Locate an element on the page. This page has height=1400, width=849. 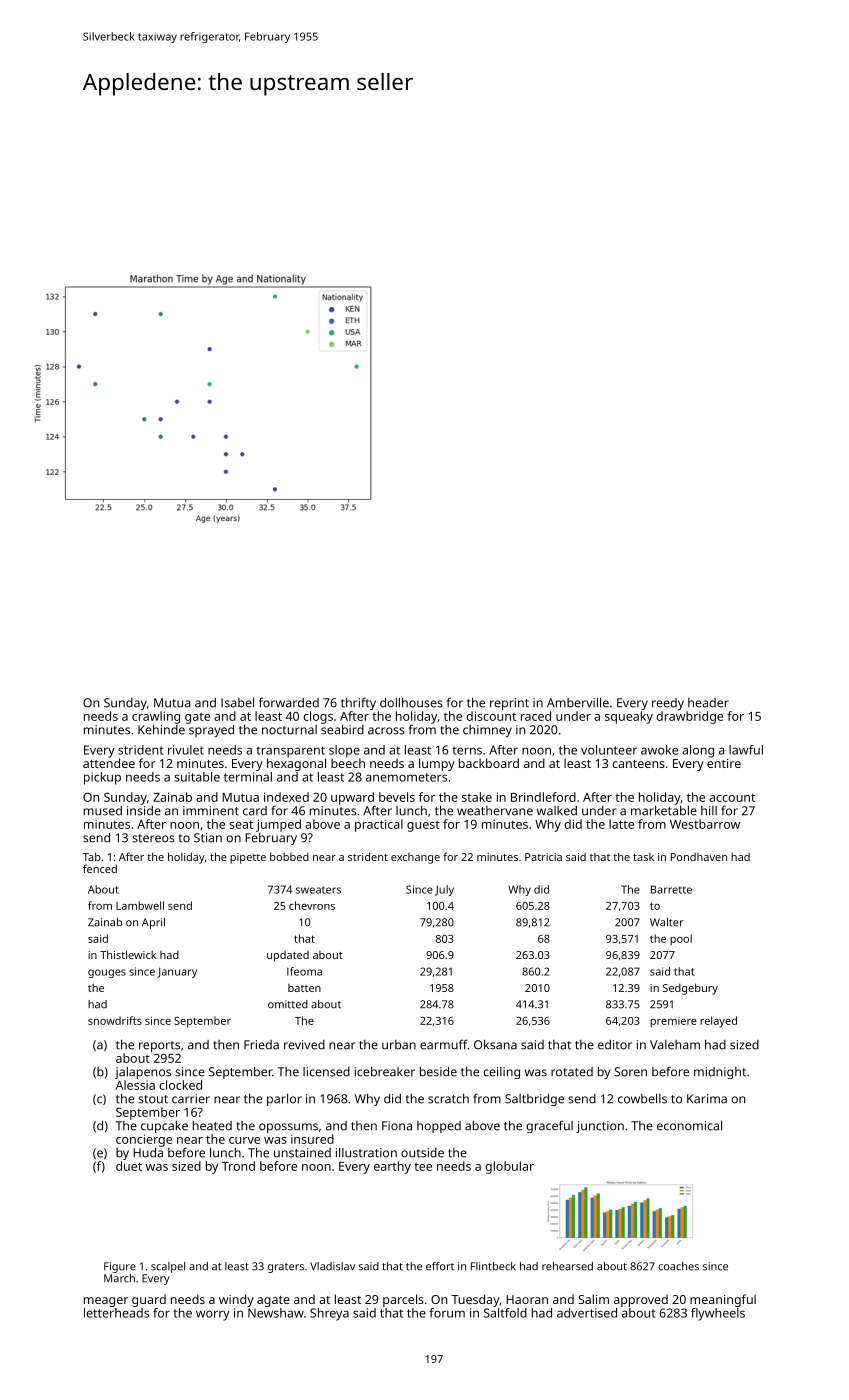
concierge is located at coordinates (144, 1140).
